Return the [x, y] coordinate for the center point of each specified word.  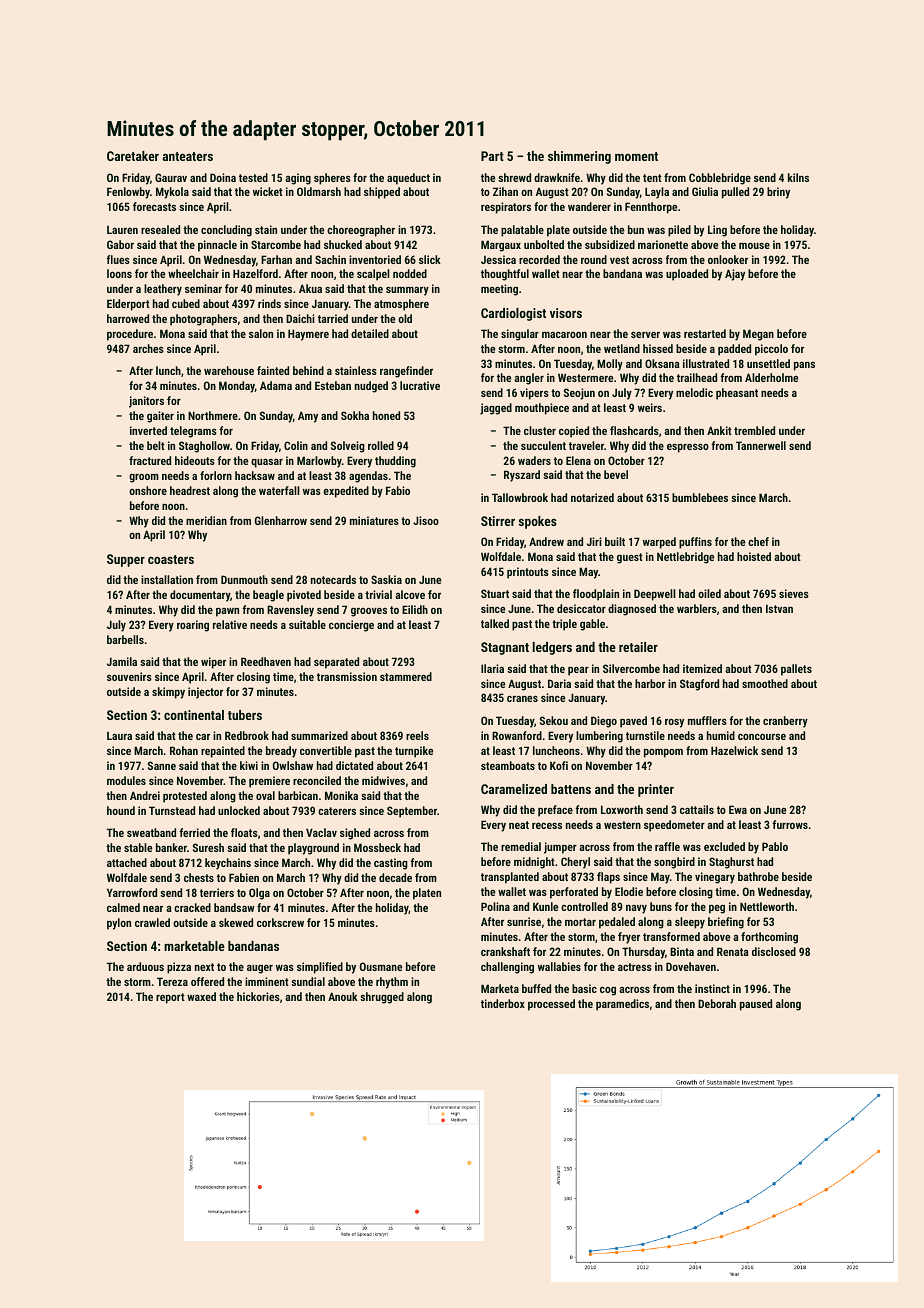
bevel [616, 474]
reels [417, 735]
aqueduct [408, 179]
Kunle [545, 906]
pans [804, 366]
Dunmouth [244, 579]
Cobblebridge [720, 179]
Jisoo [426, 520]
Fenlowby [128, 193]
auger [260, 969]
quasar [267, 463]
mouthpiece [542, 409]
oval [265, 795]
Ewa [738, 809]
